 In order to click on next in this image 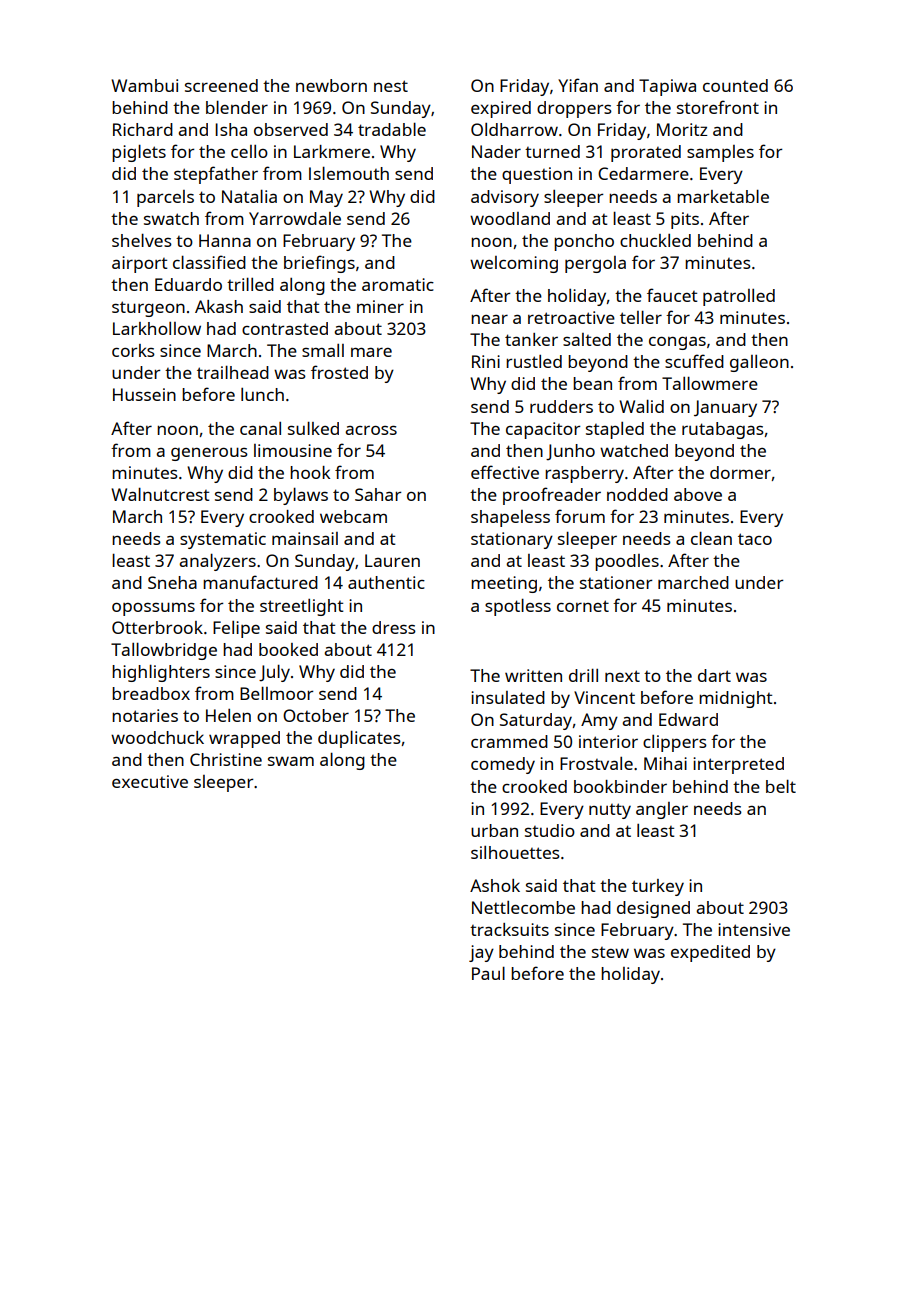, I will do `click(622, 676)`.
